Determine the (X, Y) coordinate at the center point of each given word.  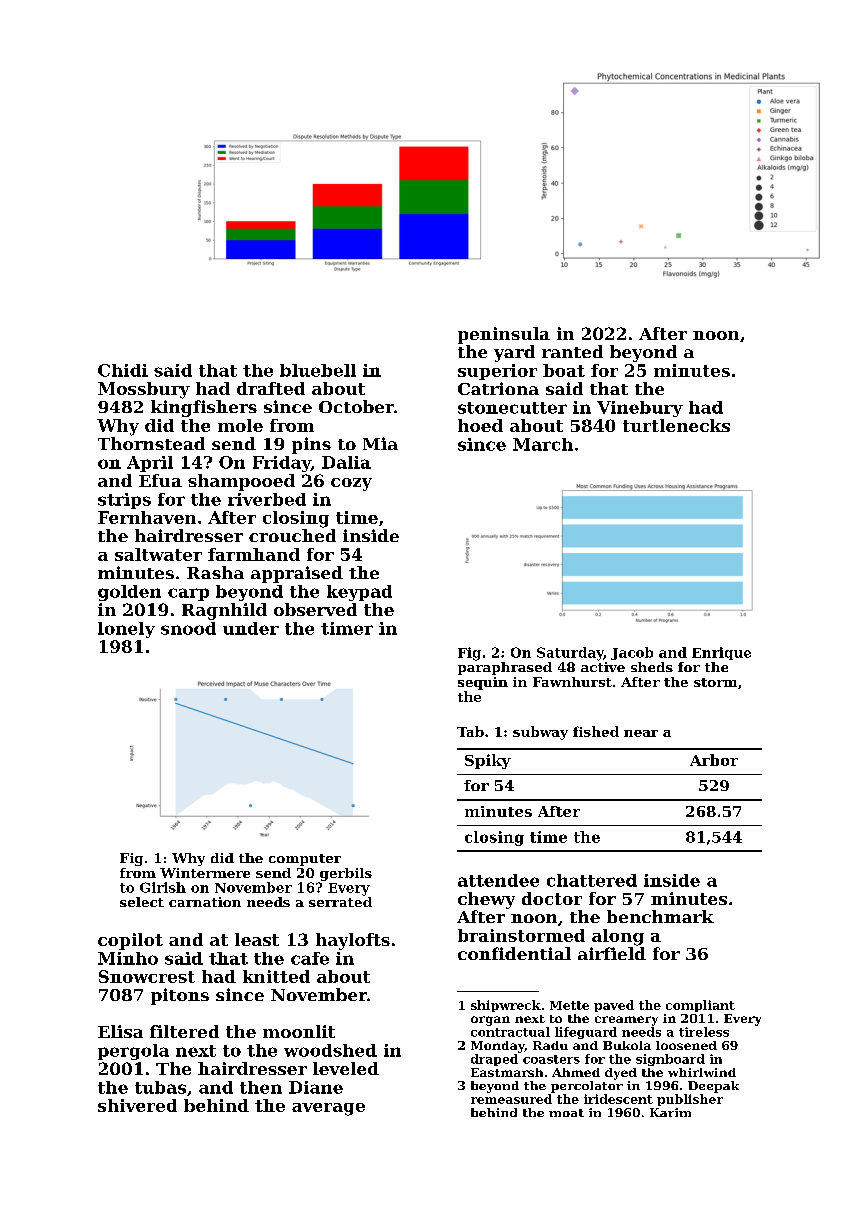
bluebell (318, 370)
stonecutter (512, 408)
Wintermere (205, 873)
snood (188, 628)
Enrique (721, 653)
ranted (572, 351)
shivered (137, 1105)
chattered (592, 880)
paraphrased (505, 668)
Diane (316, 1087)
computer (305, 860)
